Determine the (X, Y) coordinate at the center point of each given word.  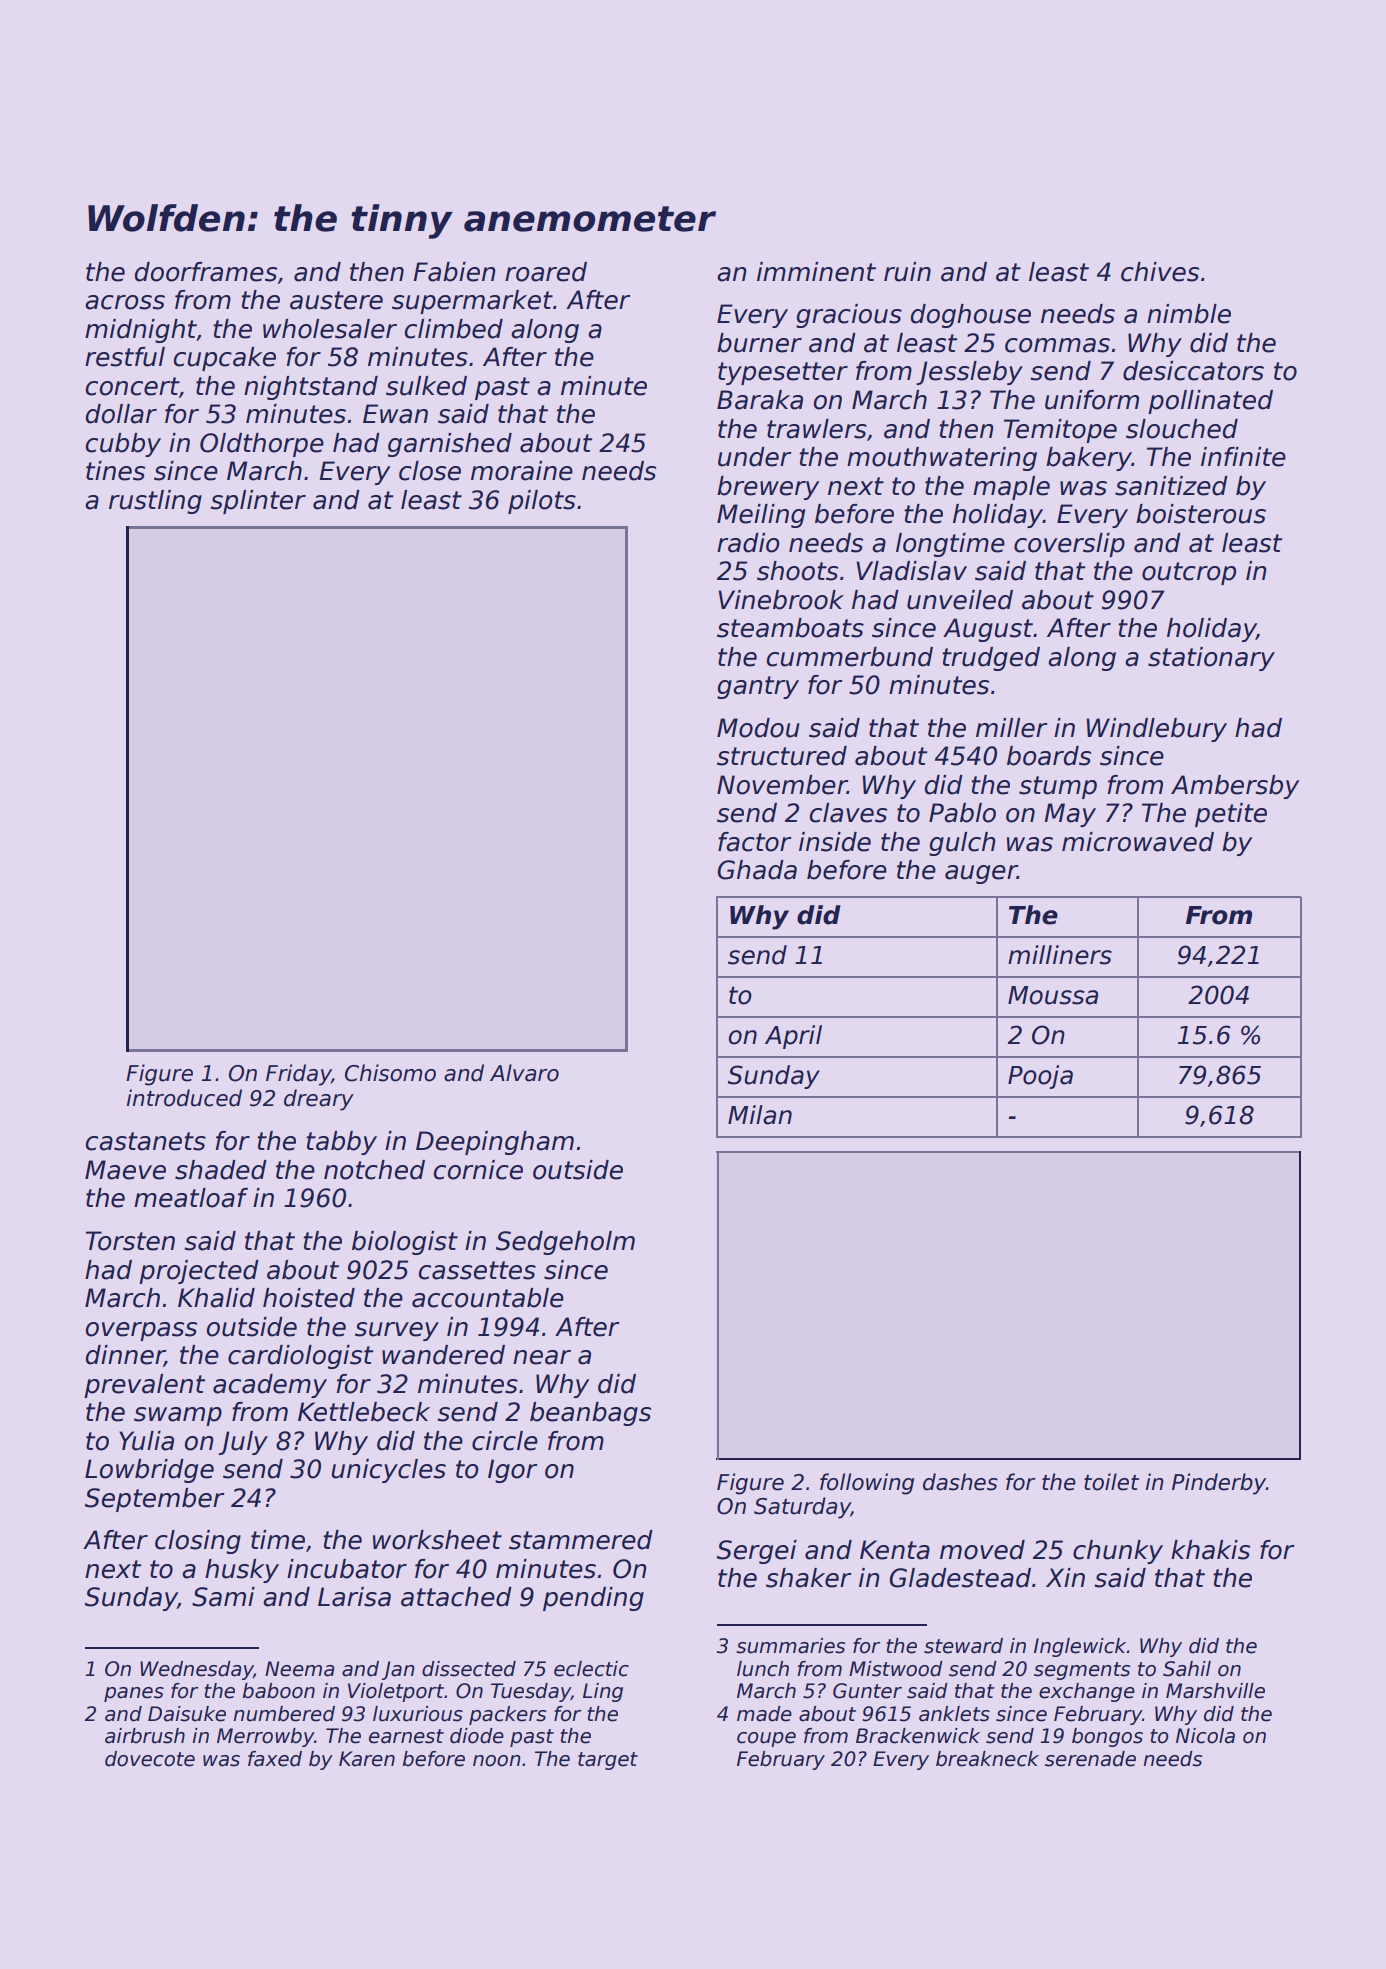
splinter (258, 502)
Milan (760, 1115)
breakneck (987, 1759)
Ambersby (1235, 787)
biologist (405, 1243)
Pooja (1040, 1077)
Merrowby (265, 1737)
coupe (766, 1739)
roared (546, 272)
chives (1160, 272)
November (782, 785)
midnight (141, 331)
